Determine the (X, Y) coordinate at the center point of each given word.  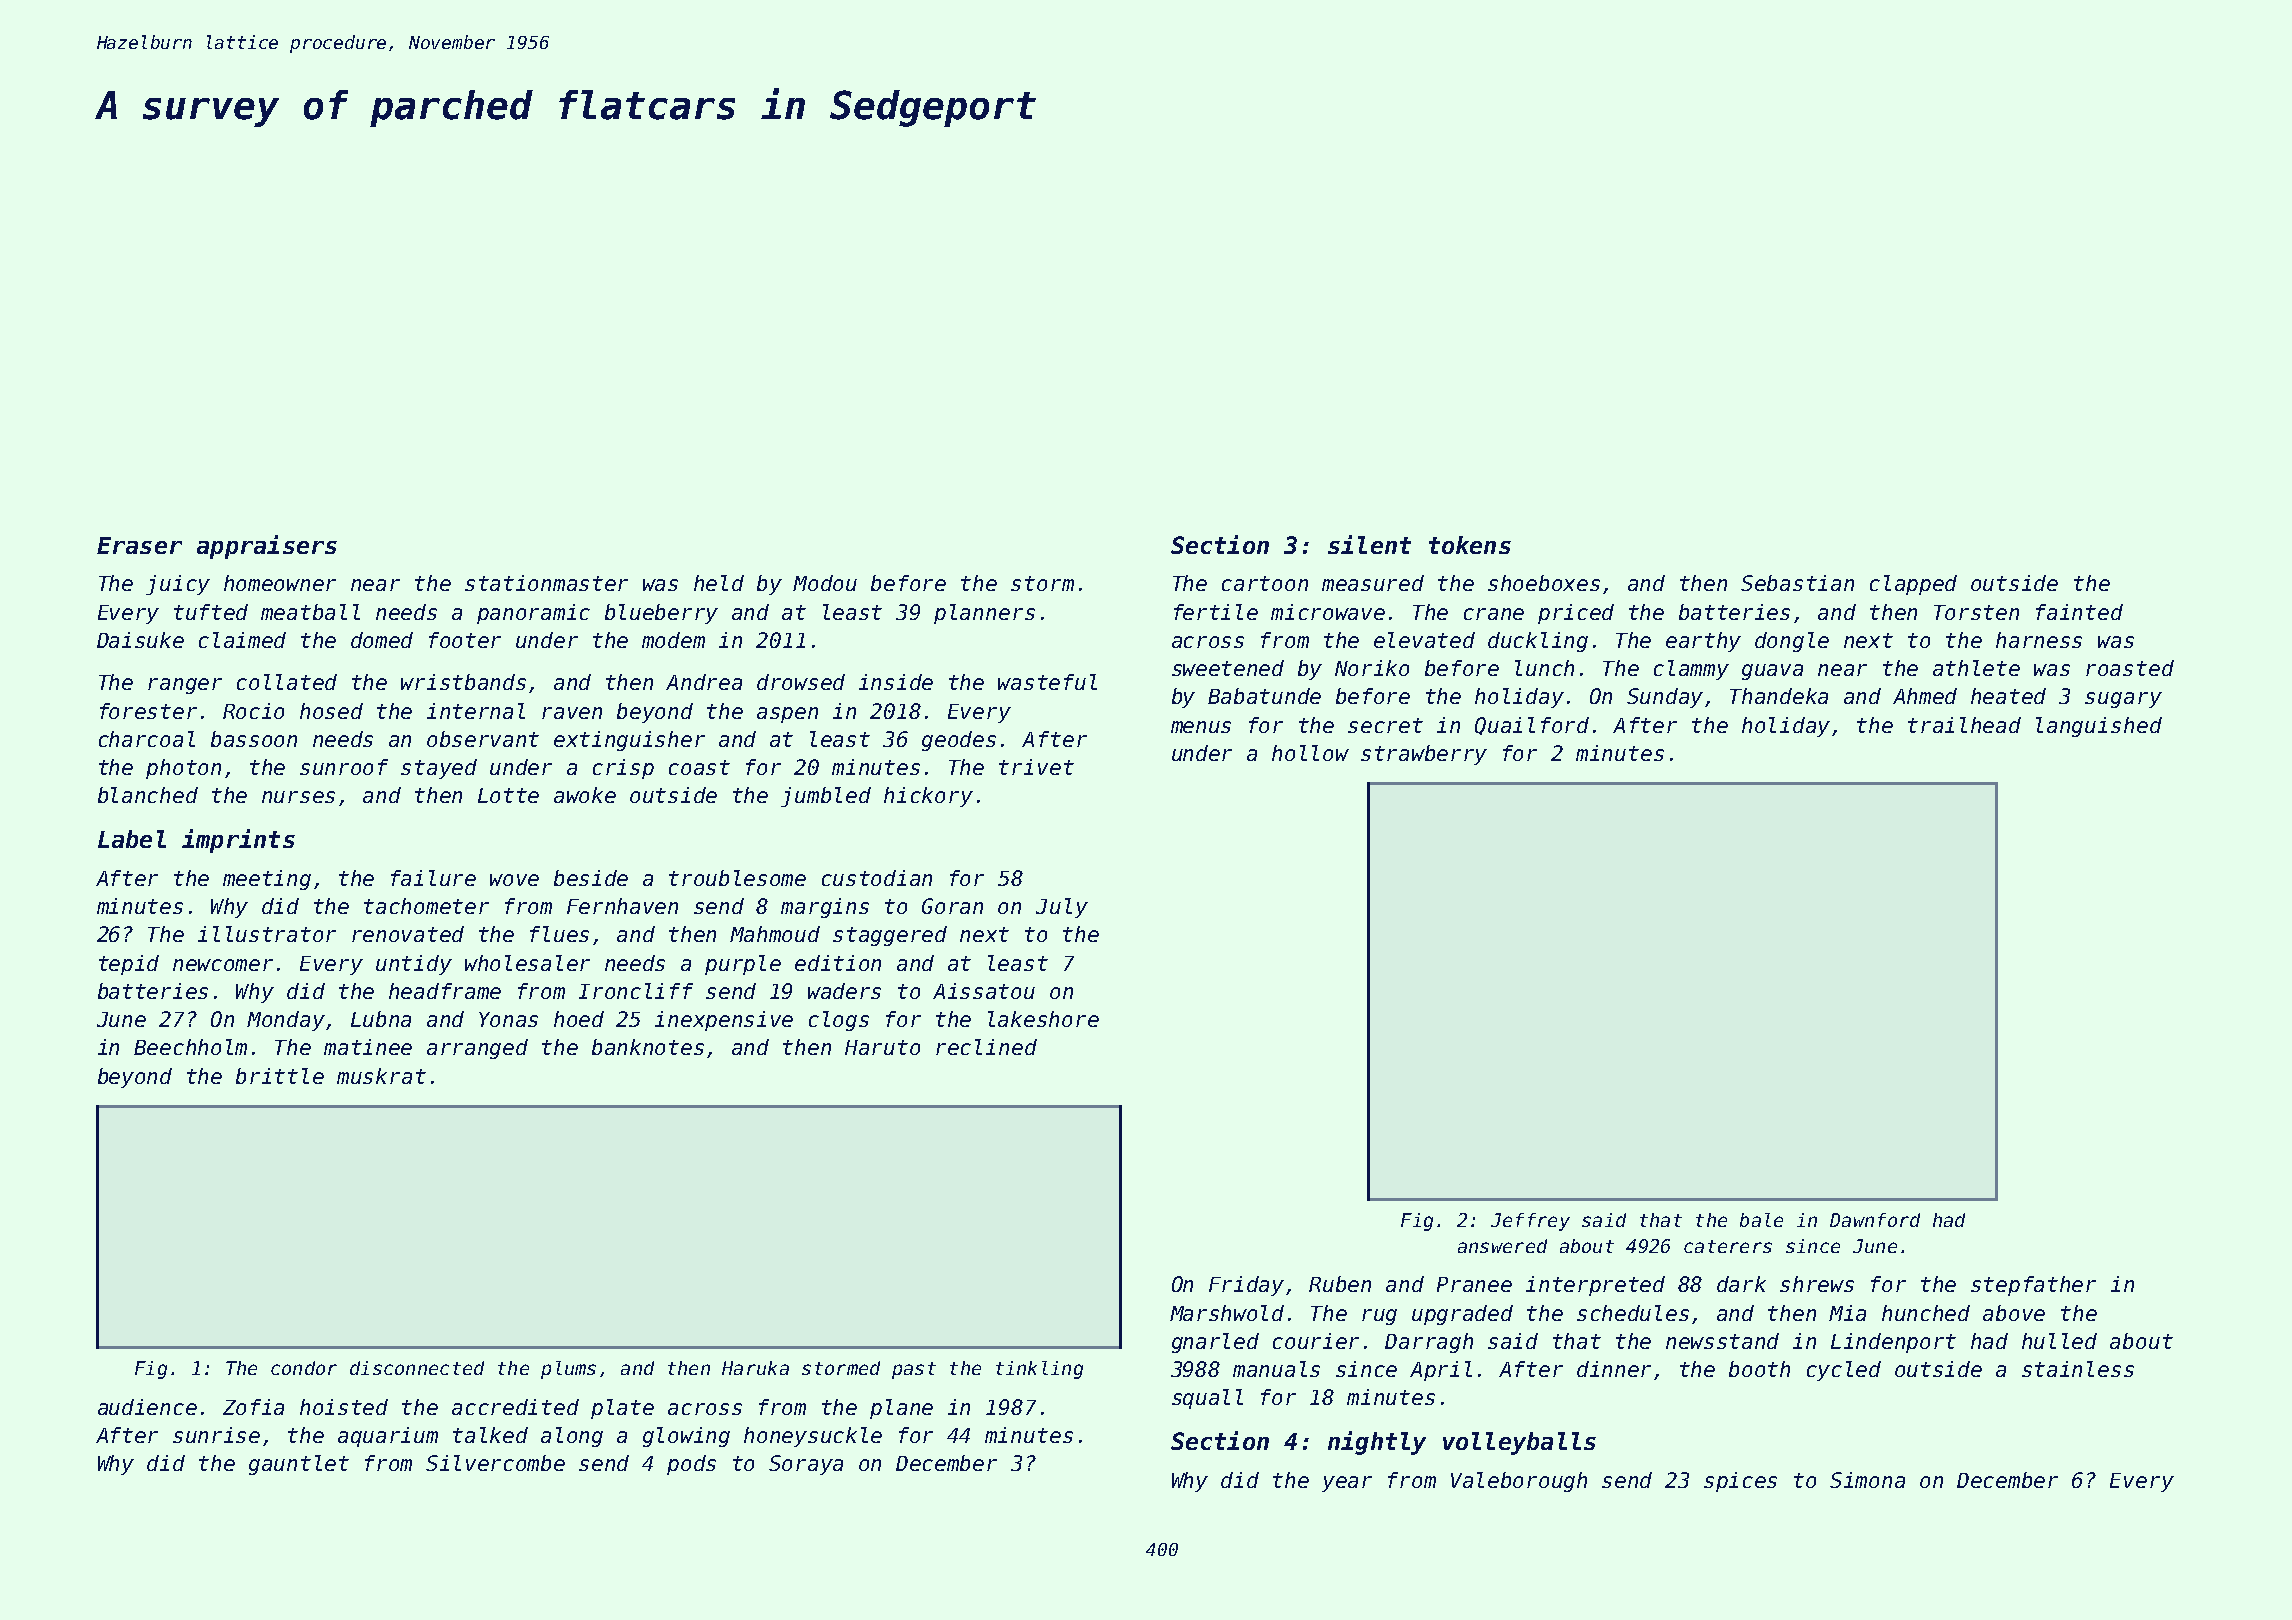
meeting (267, 880)
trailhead (1964, 725)
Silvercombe (495, 1463)
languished (2099, 727)
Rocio (253, 711)
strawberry (1424, 755)
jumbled (826, 797)
